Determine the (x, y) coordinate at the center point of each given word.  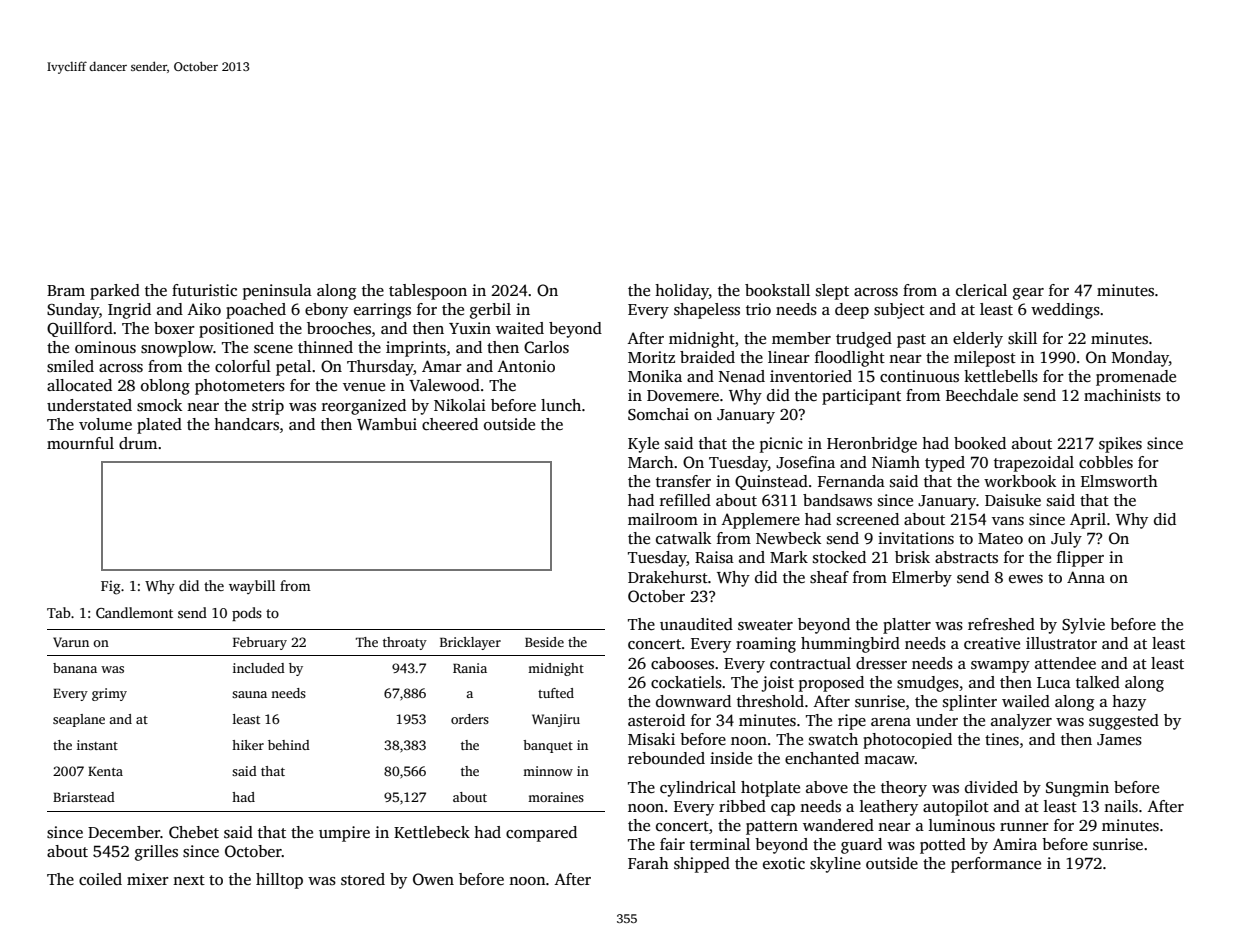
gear (1028, 294)
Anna (1086, 577)
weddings (1065, 311)
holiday (682, 292)
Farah (648, 863)
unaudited (696, 624)
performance (996, 865)
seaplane (79, 720)
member (801, 338)
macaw (889, 760)
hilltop (279, 881)
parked (115, 292)
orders (470, 719)
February (260, 643)
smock (159, 405)
